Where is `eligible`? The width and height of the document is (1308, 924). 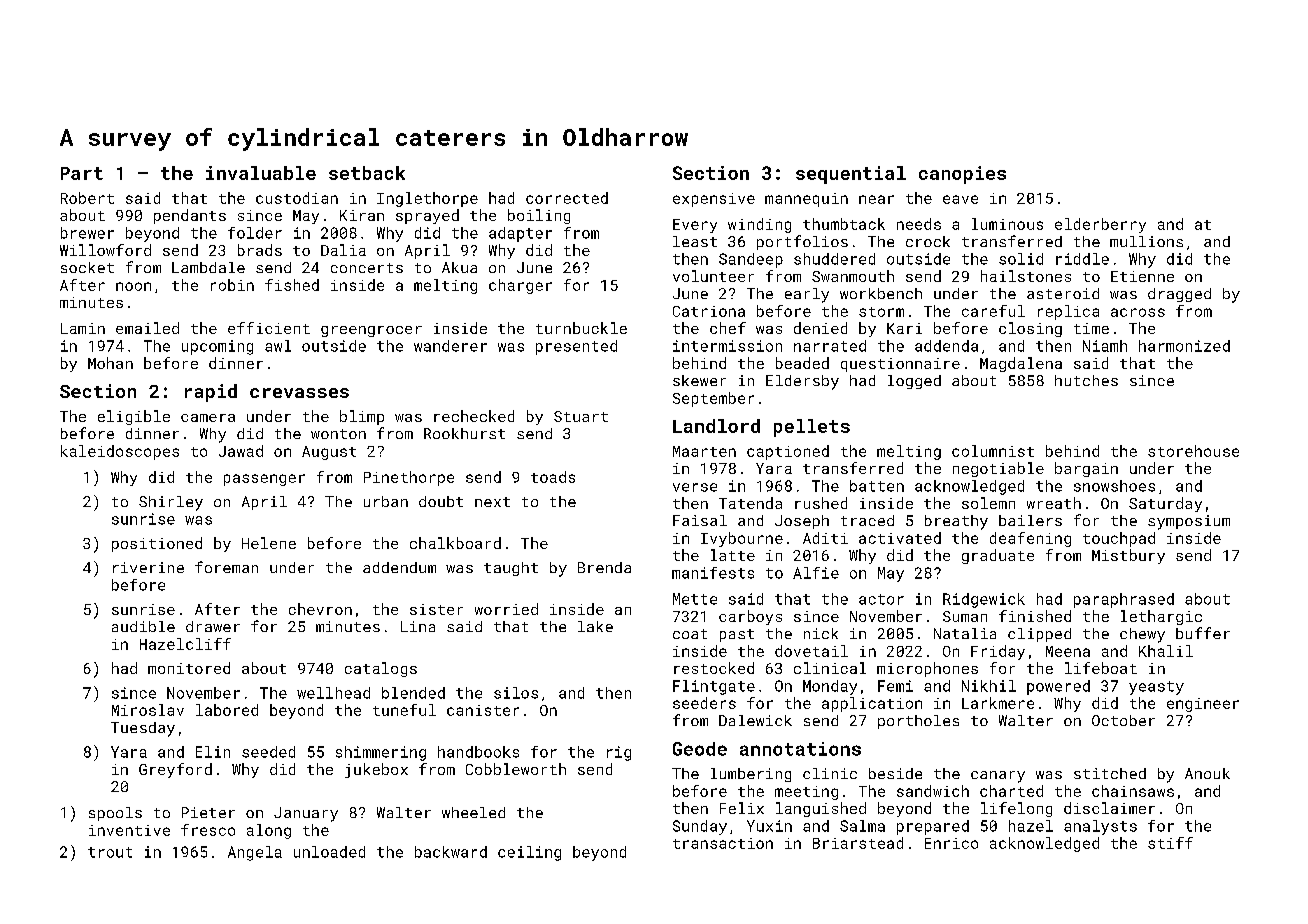
eligible is located at coordinates (134, 417).
